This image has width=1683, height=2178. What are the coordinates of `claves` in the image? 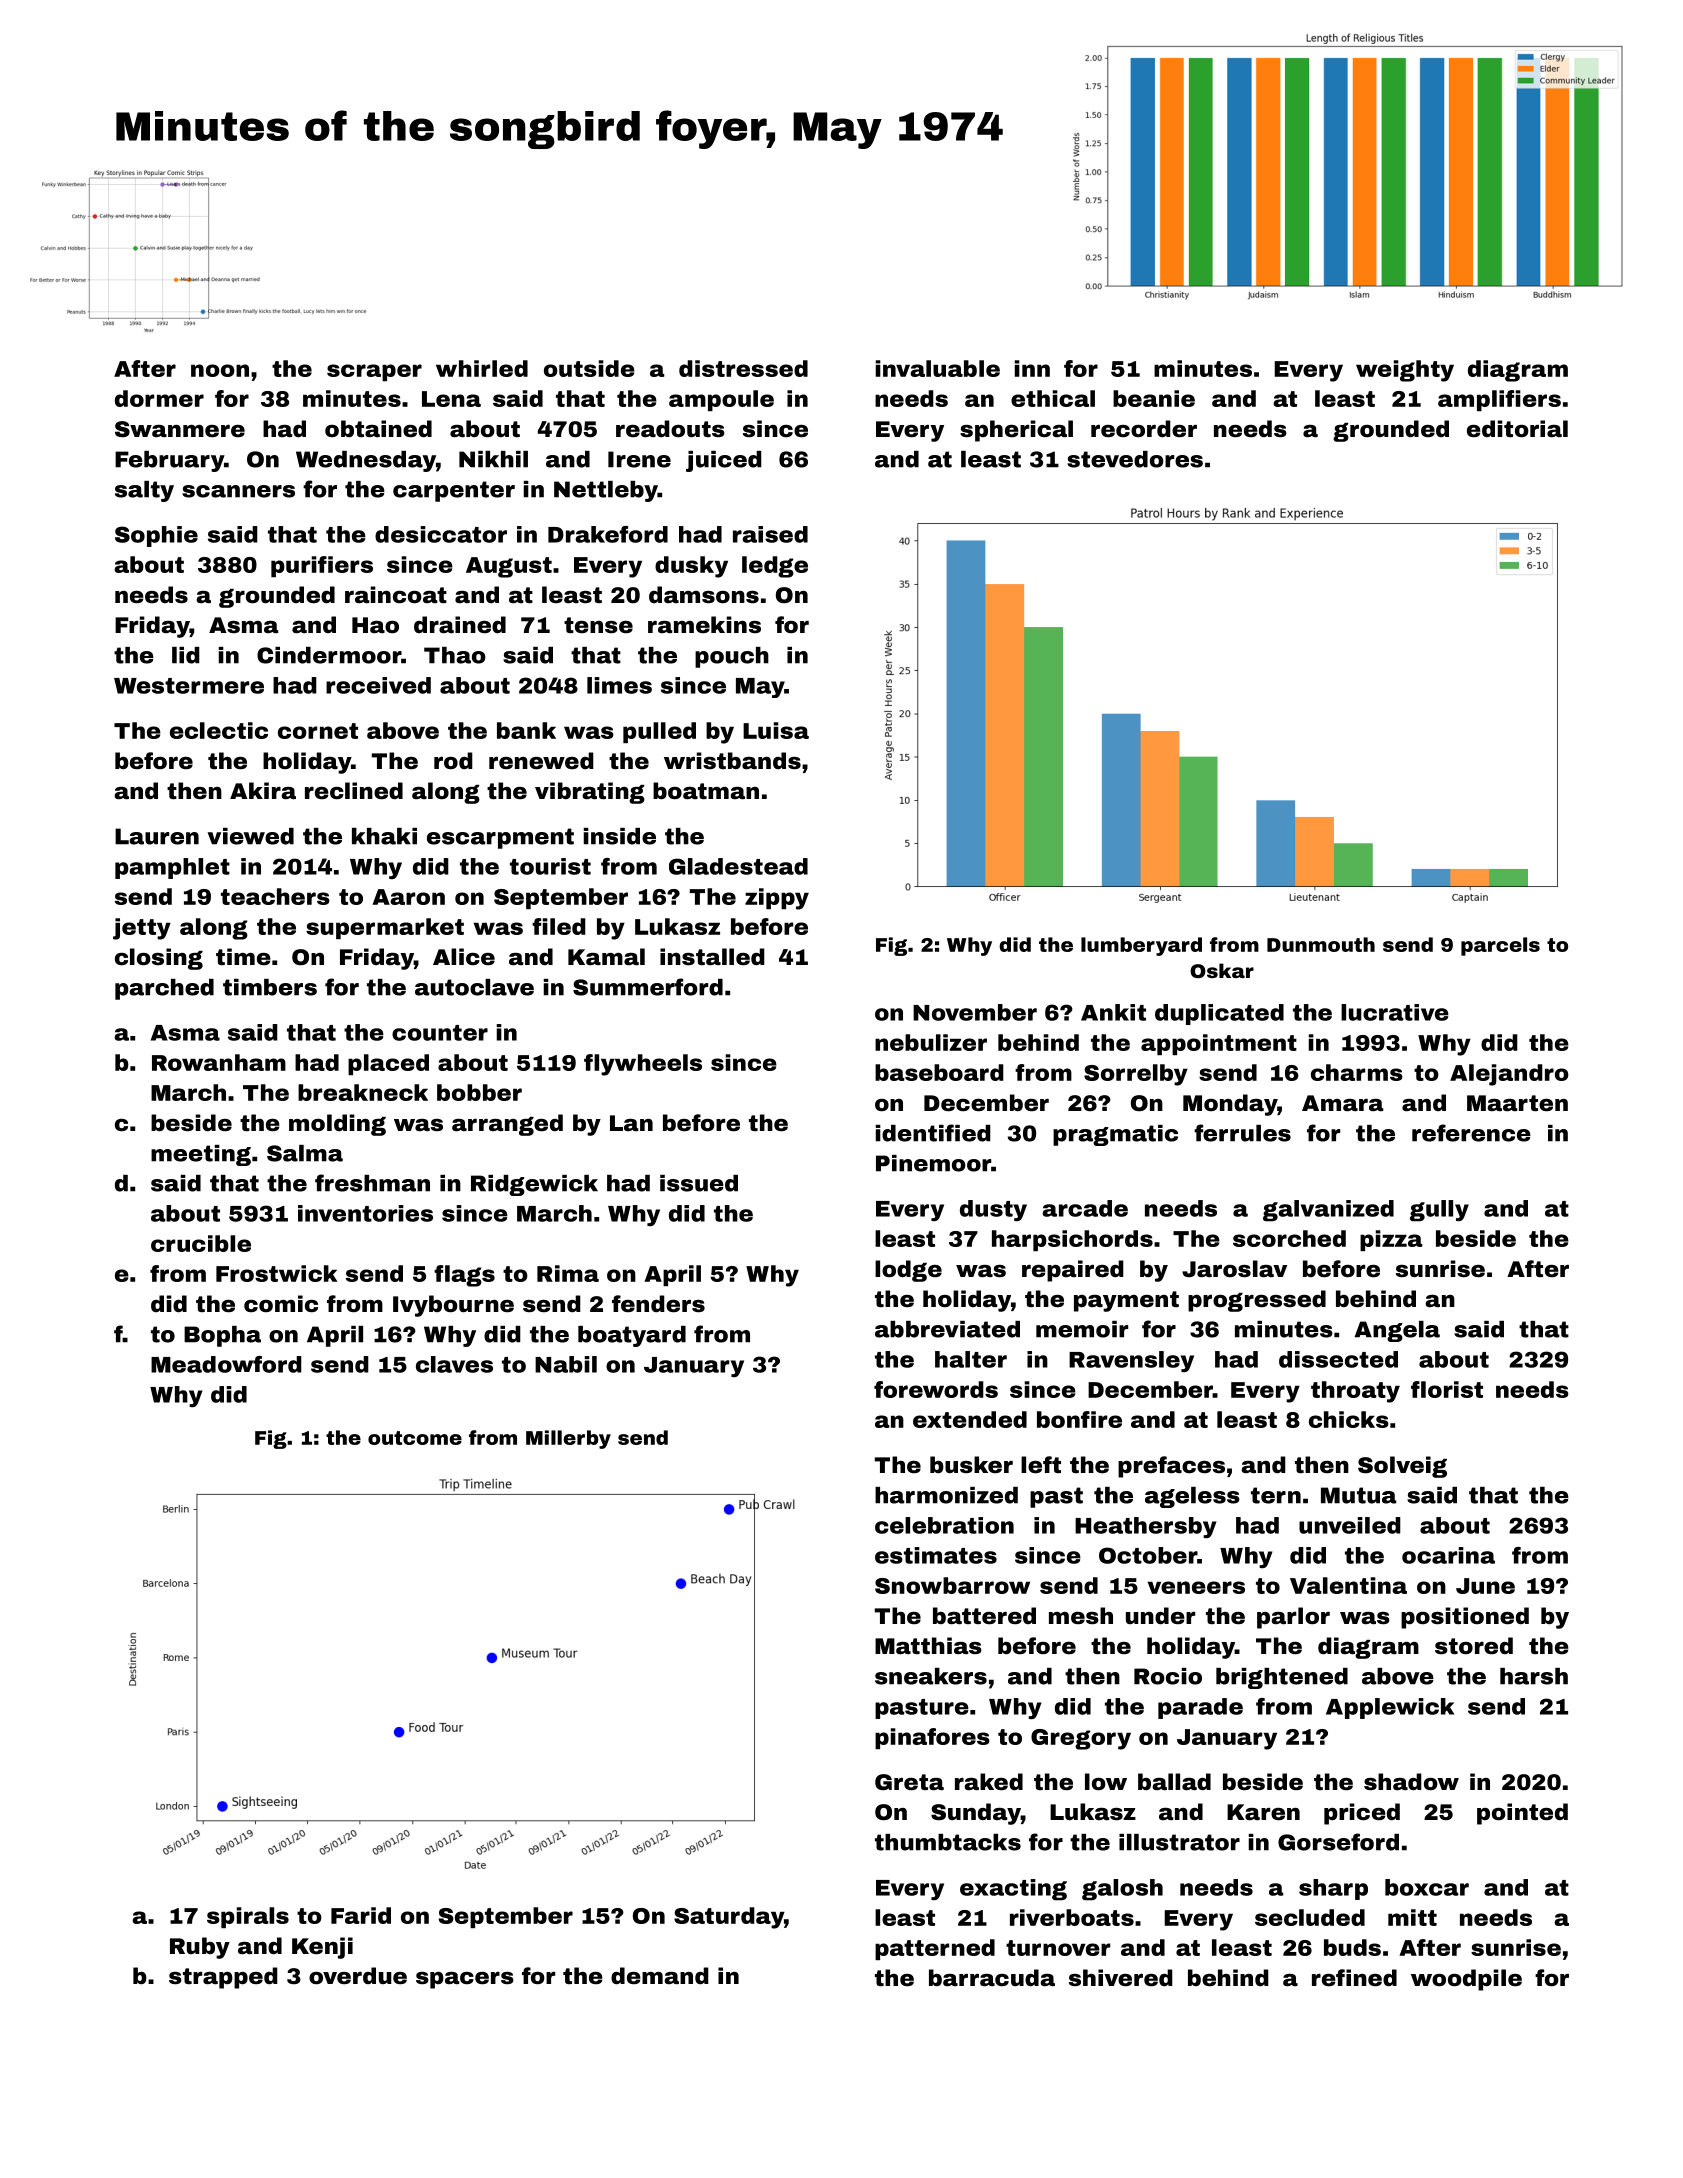 It's located at (454, 1364).
